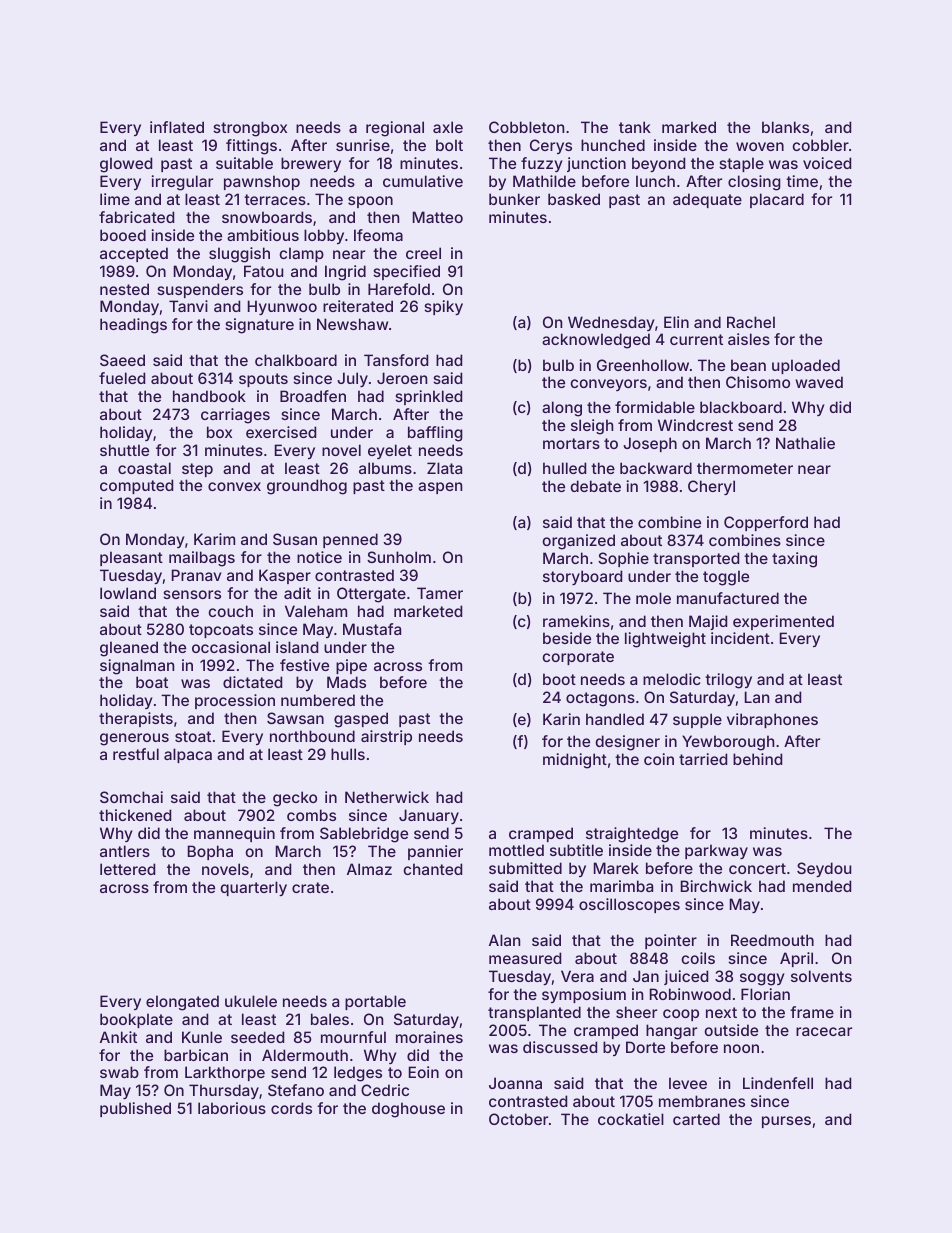 Image resolution: width=952 pixels, height=1233 pixels. What do you see at coordinates (805, 443) in the page?
I see `Nathalie` at bounding box center [805, 443].
